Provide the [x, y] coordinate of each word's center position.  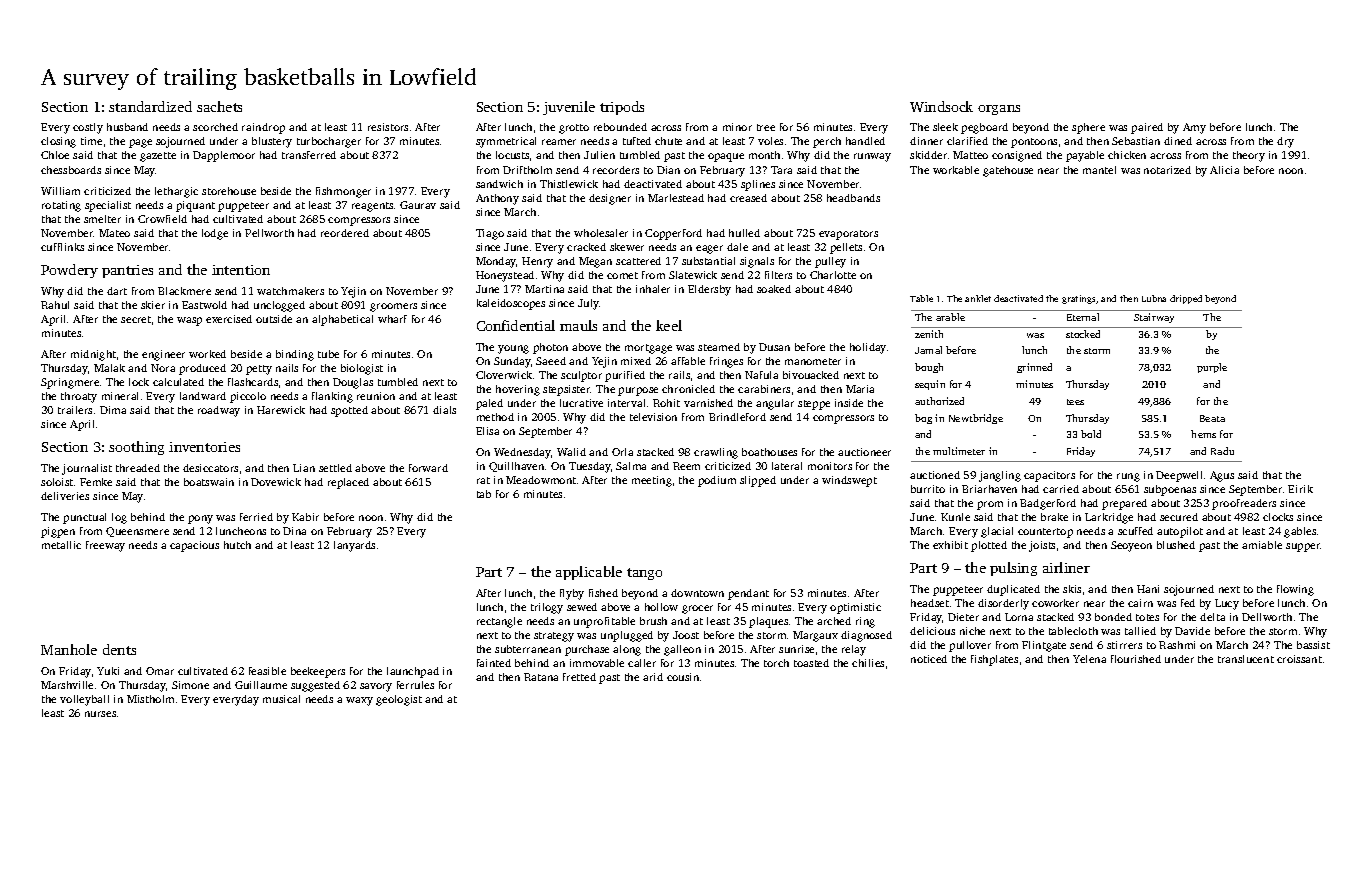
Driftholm [527, 170]
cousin [683, 677]
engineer [163, 355]
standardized [150, 106]
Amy [1194, 128]
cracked [586, 247]
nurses [100, 714]
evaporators [848, 235]
